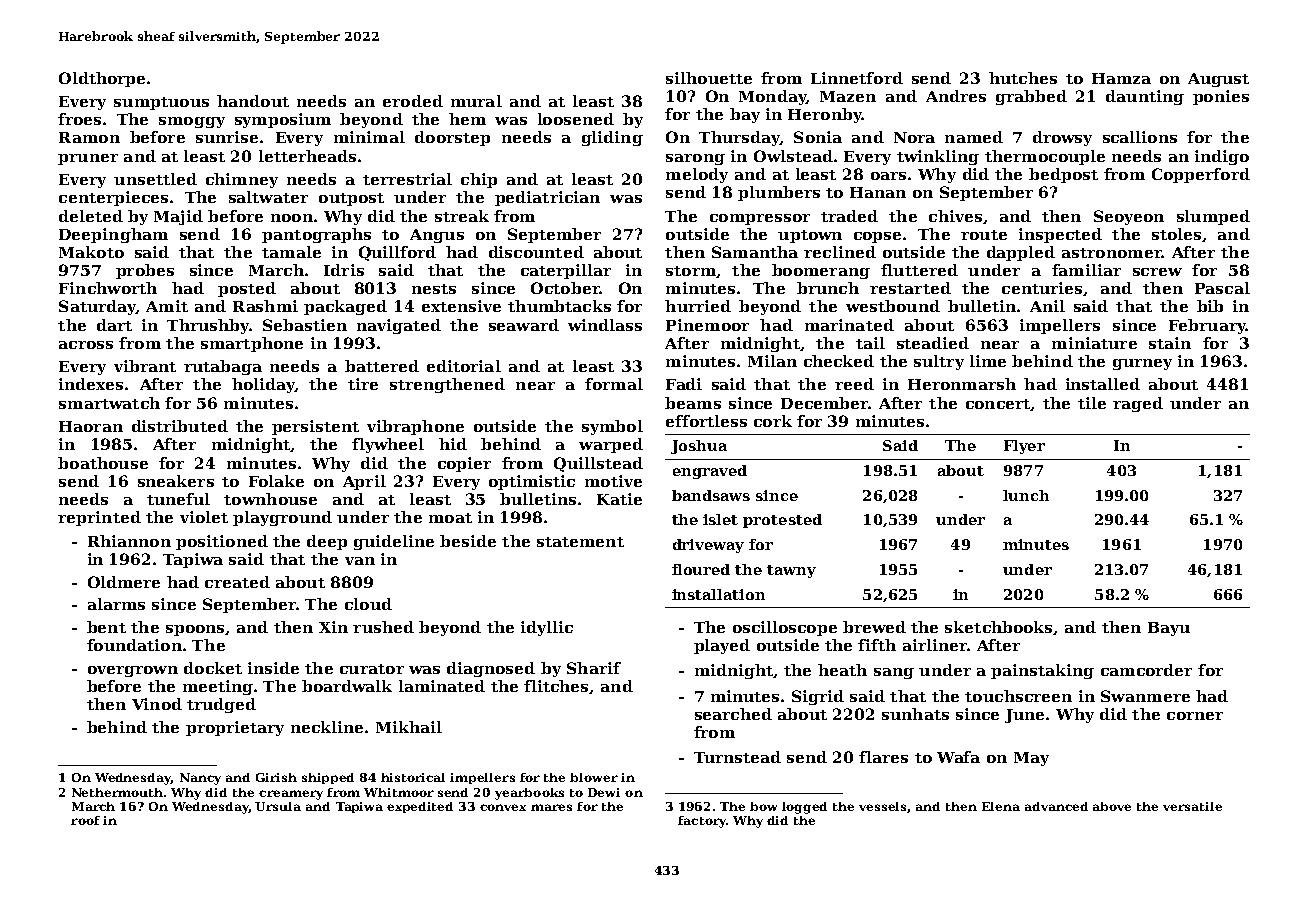 The image size is (1308, 924). What do you see at coordinates (85, 820) in the screenshot?
I see `roof` at bounding box center [85, 820].
